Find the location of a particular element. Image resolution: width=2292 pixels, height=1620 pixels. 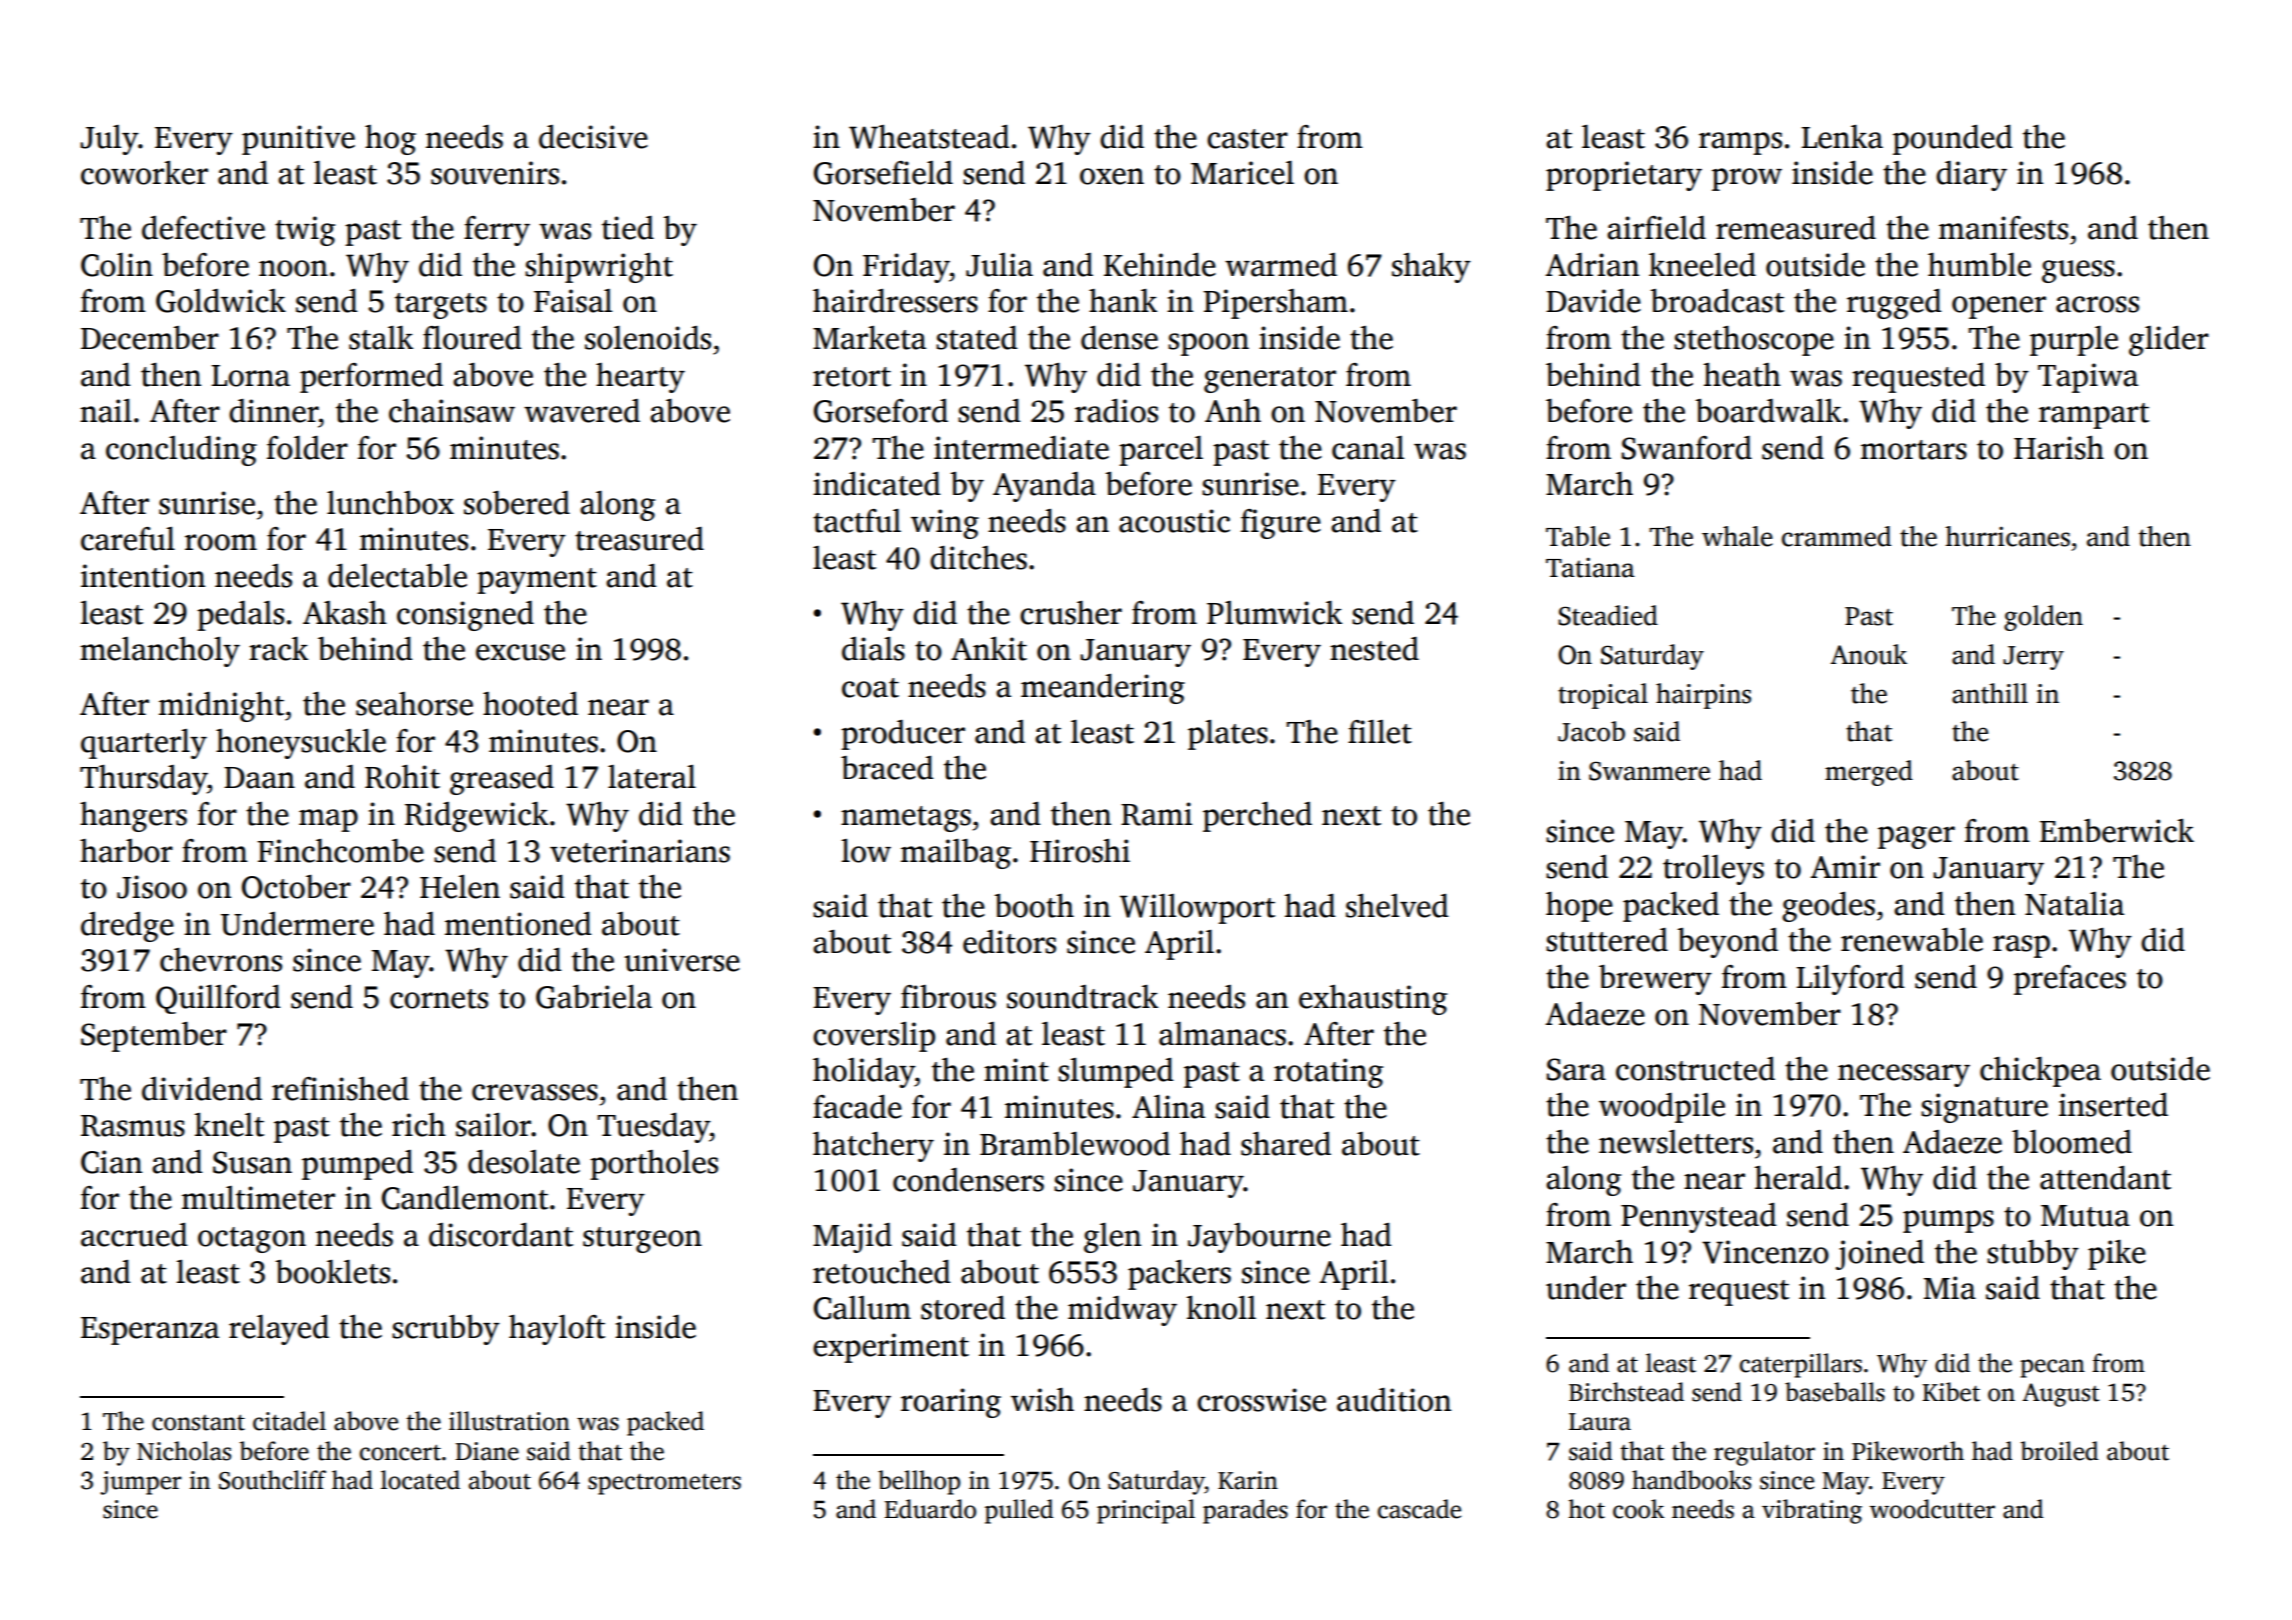

Goldwick is located at coordinates (221, 301).
